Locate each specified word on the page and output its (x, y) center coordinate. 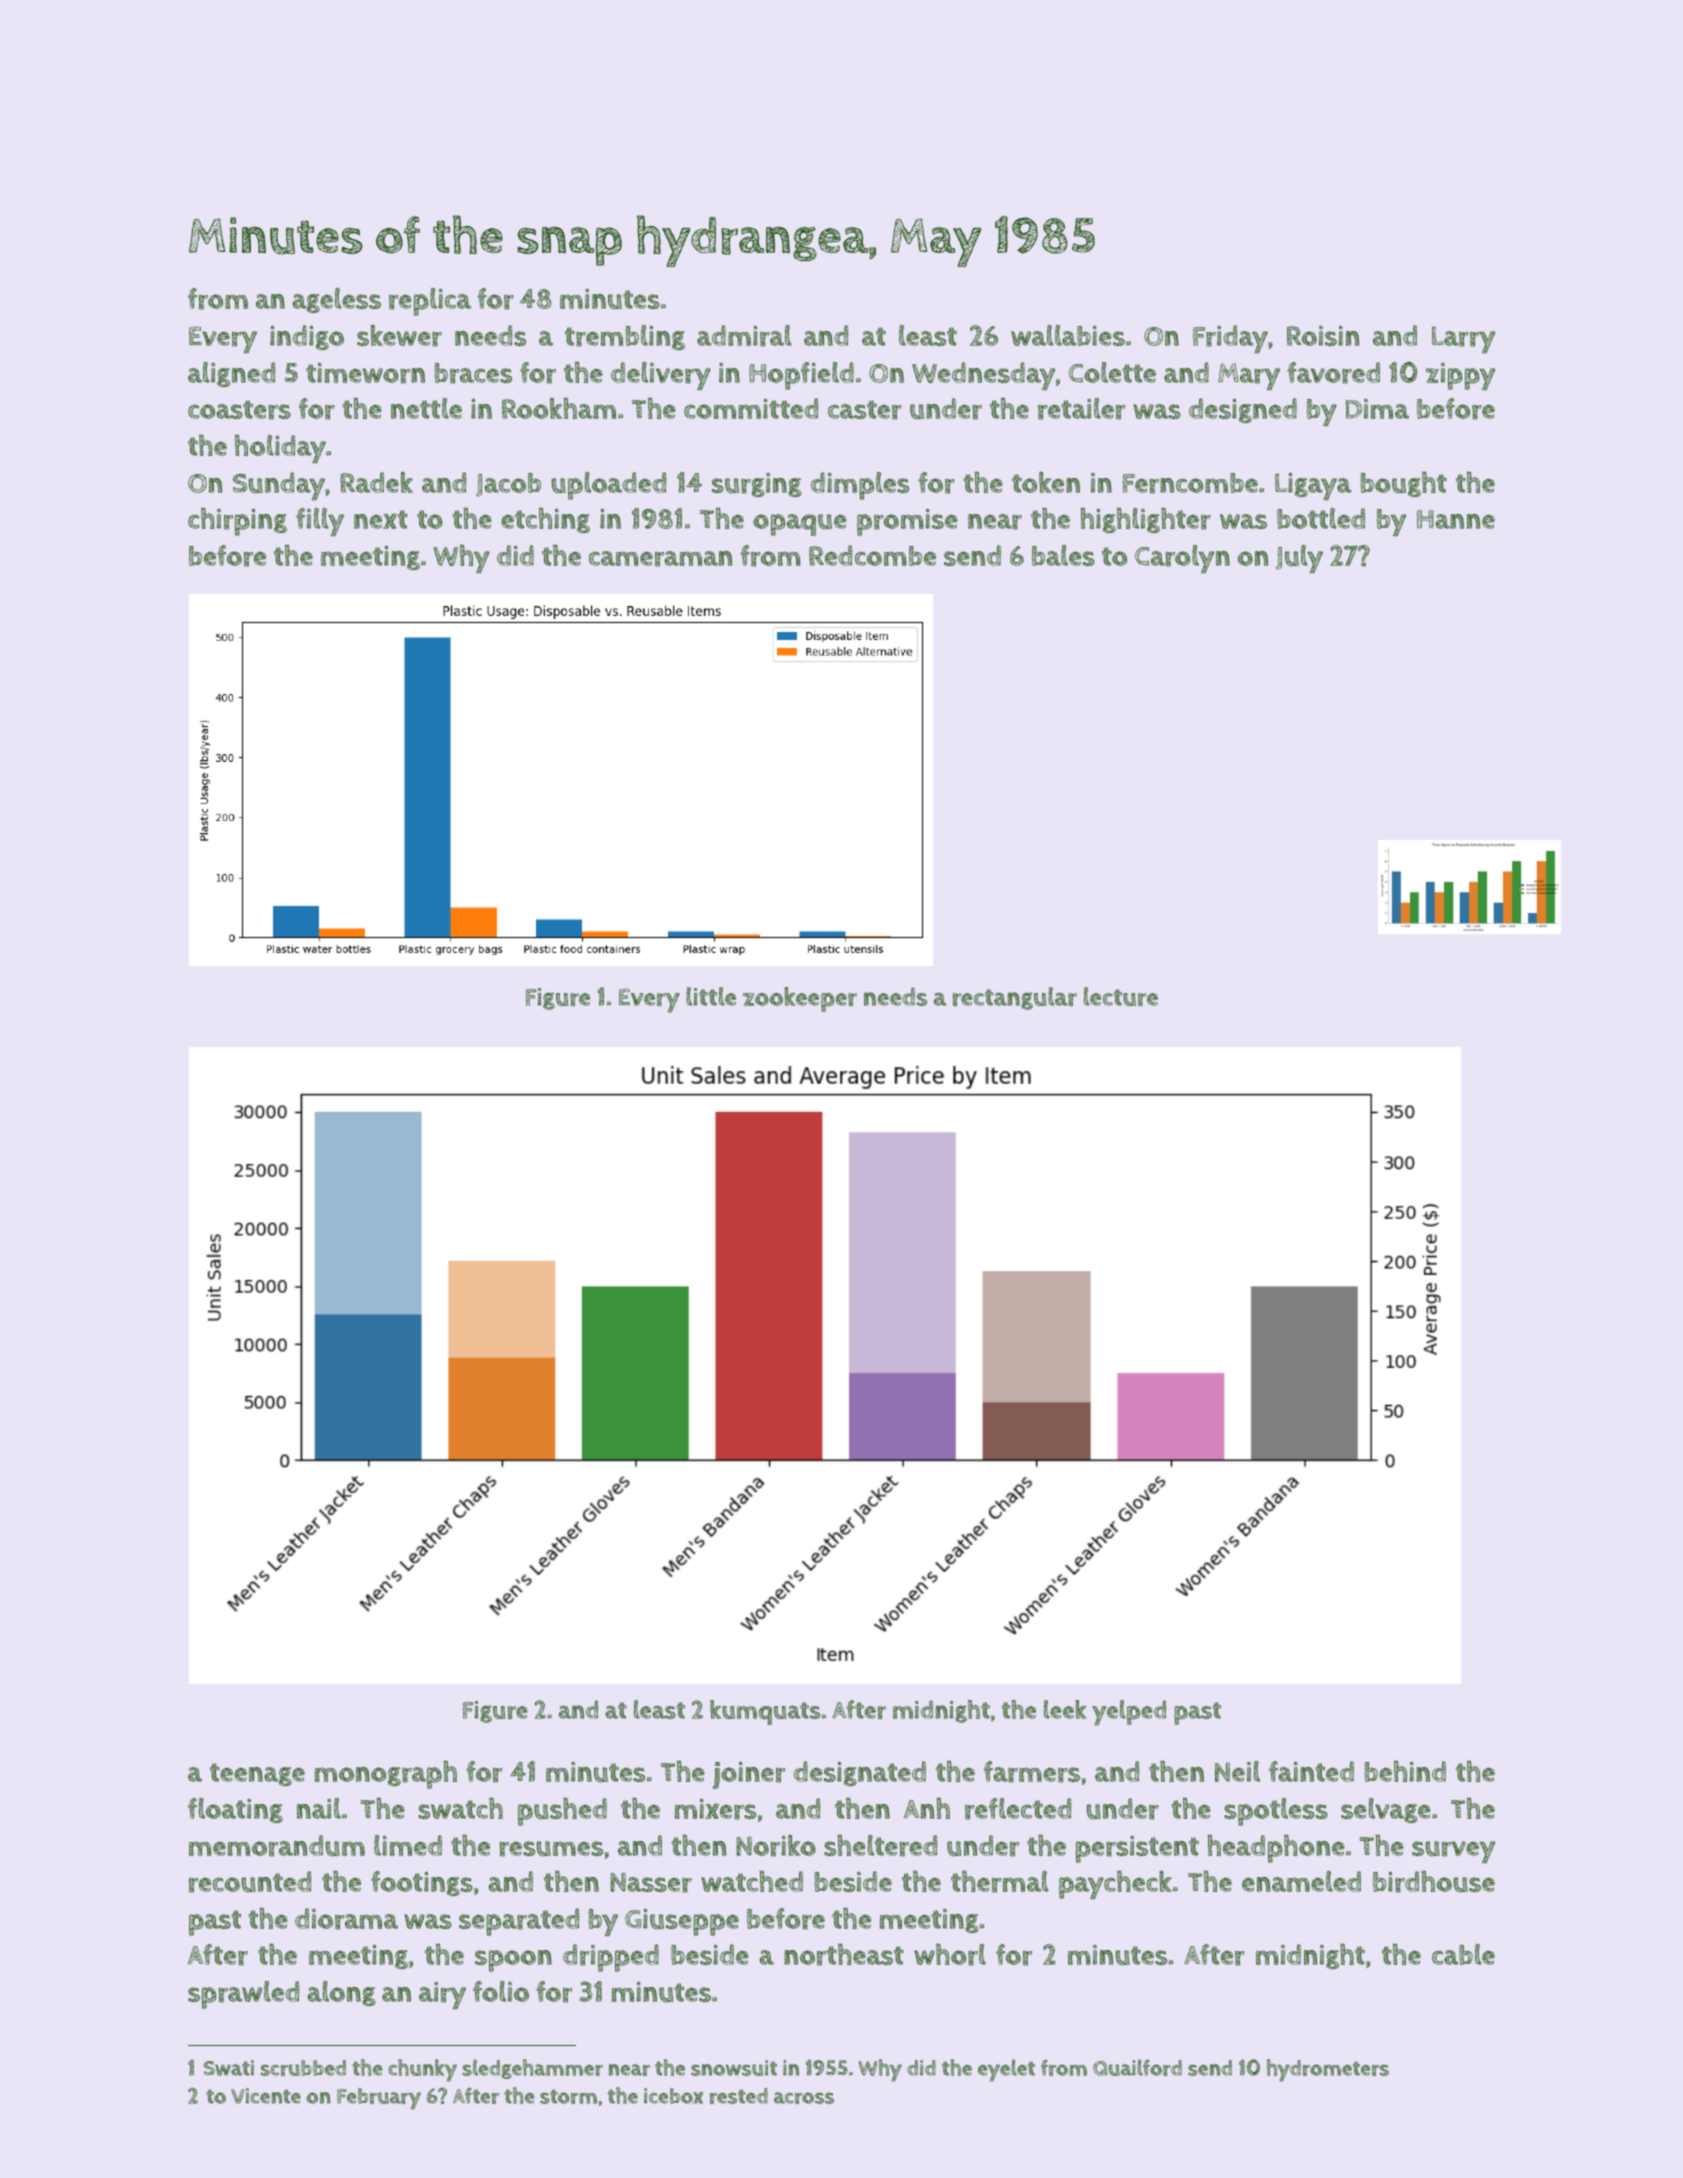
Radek (377, 482)
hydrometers (1328, 2070)
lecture (1121, 996)
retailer (1081, 409)
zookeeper (800, 999)
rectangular (1015, 998)
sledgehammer (532, 2069)
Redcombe (872, 555)
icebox (674, 2096)
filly (320, 522)
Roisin (1323, 336)
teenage (257, 1774)
